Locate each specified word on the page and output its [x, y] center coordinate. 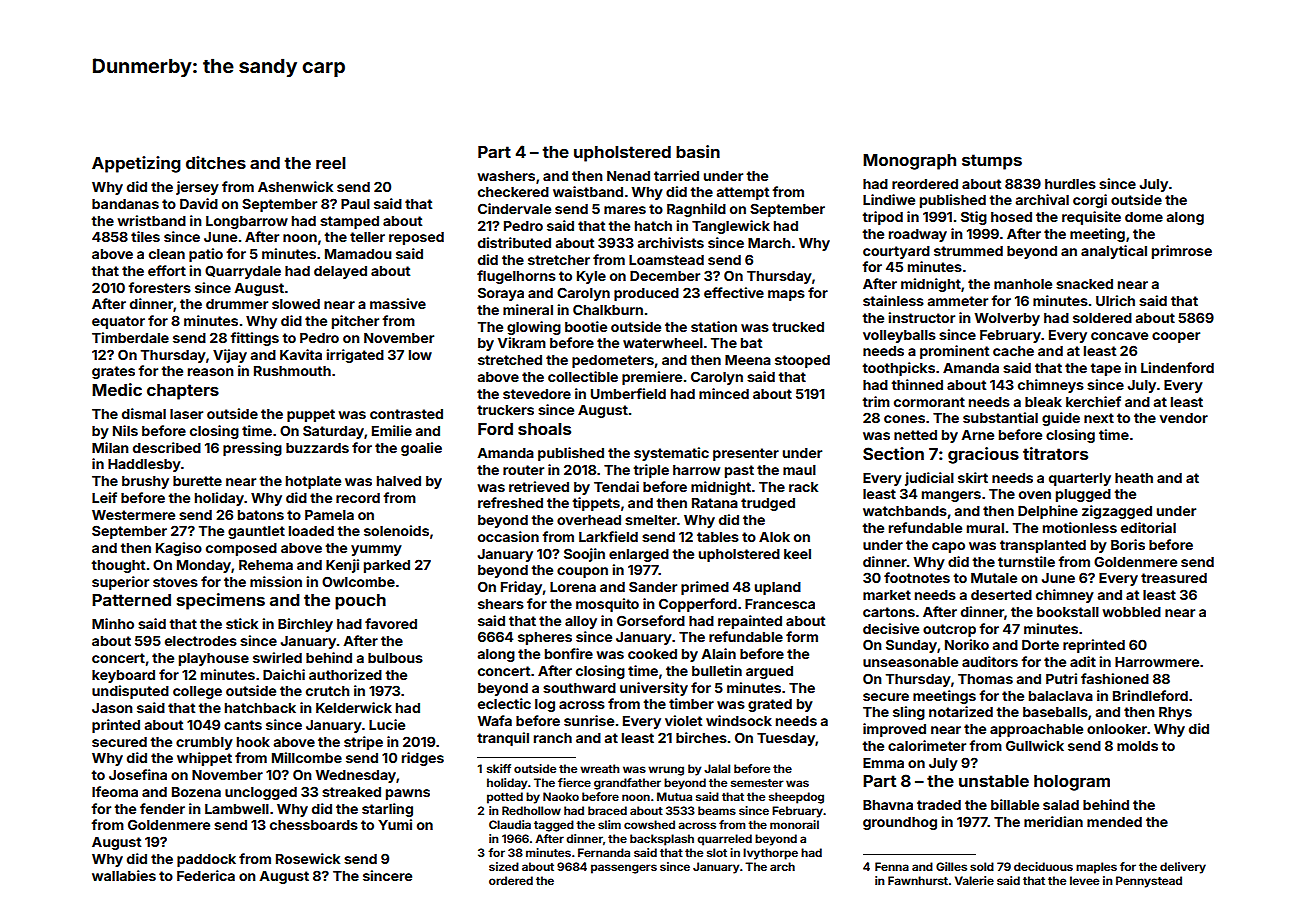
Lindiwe [889, 199]
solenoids [396, 530]
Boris [1128, 544]
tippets [596, 504]
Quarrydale [243, 272]
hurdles [1070, 184]
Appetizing [136, 164]
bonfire [569, 653]
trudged [768, 504]
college [197, 692]
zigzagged [1117, 512]
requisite [1091, 218]
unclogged [261, 793]
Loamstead [666, 260]
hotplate [313, 482]
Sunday [911, 646]
